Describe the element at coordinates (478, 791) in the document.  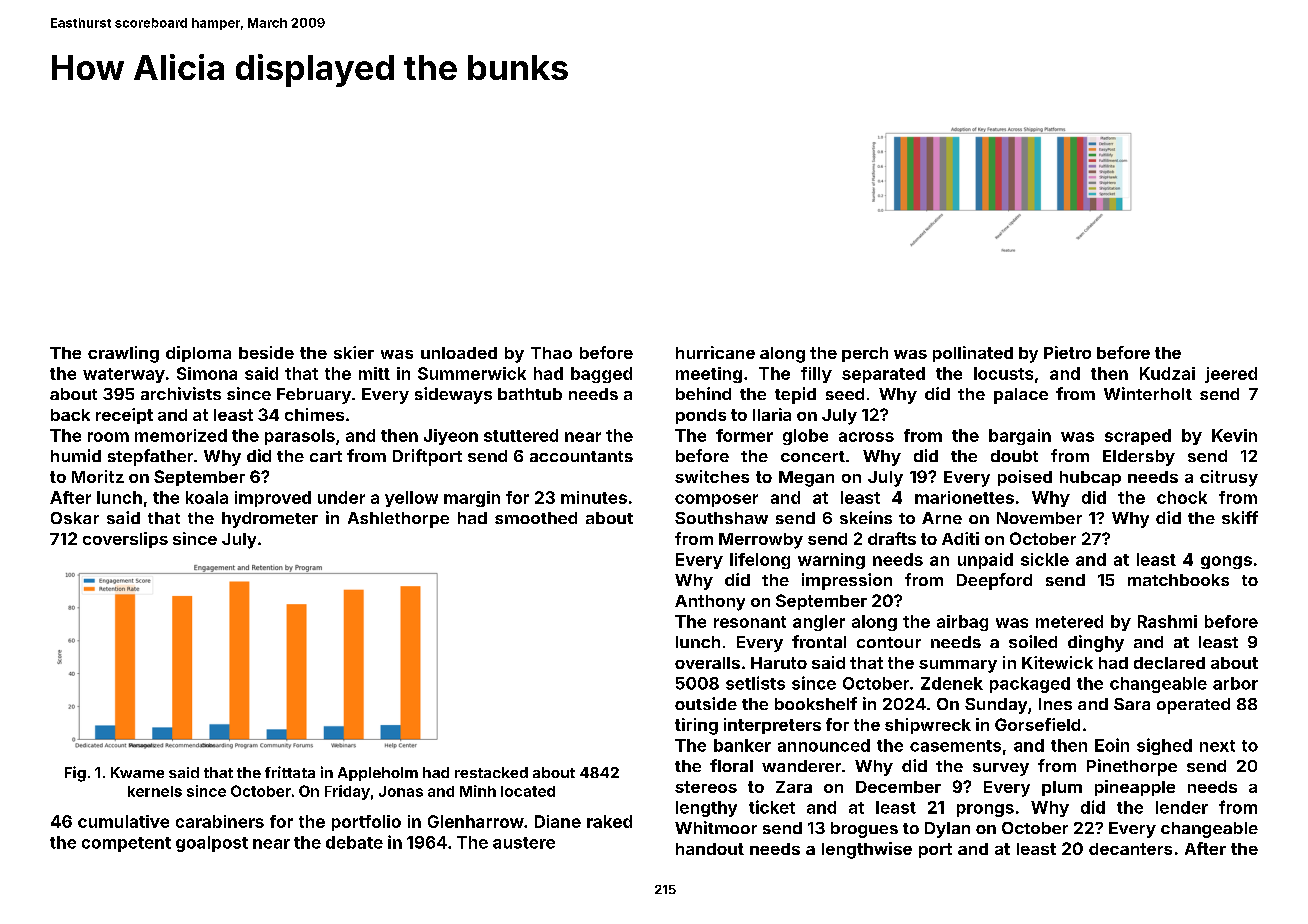
I see `Minh` at that location.
